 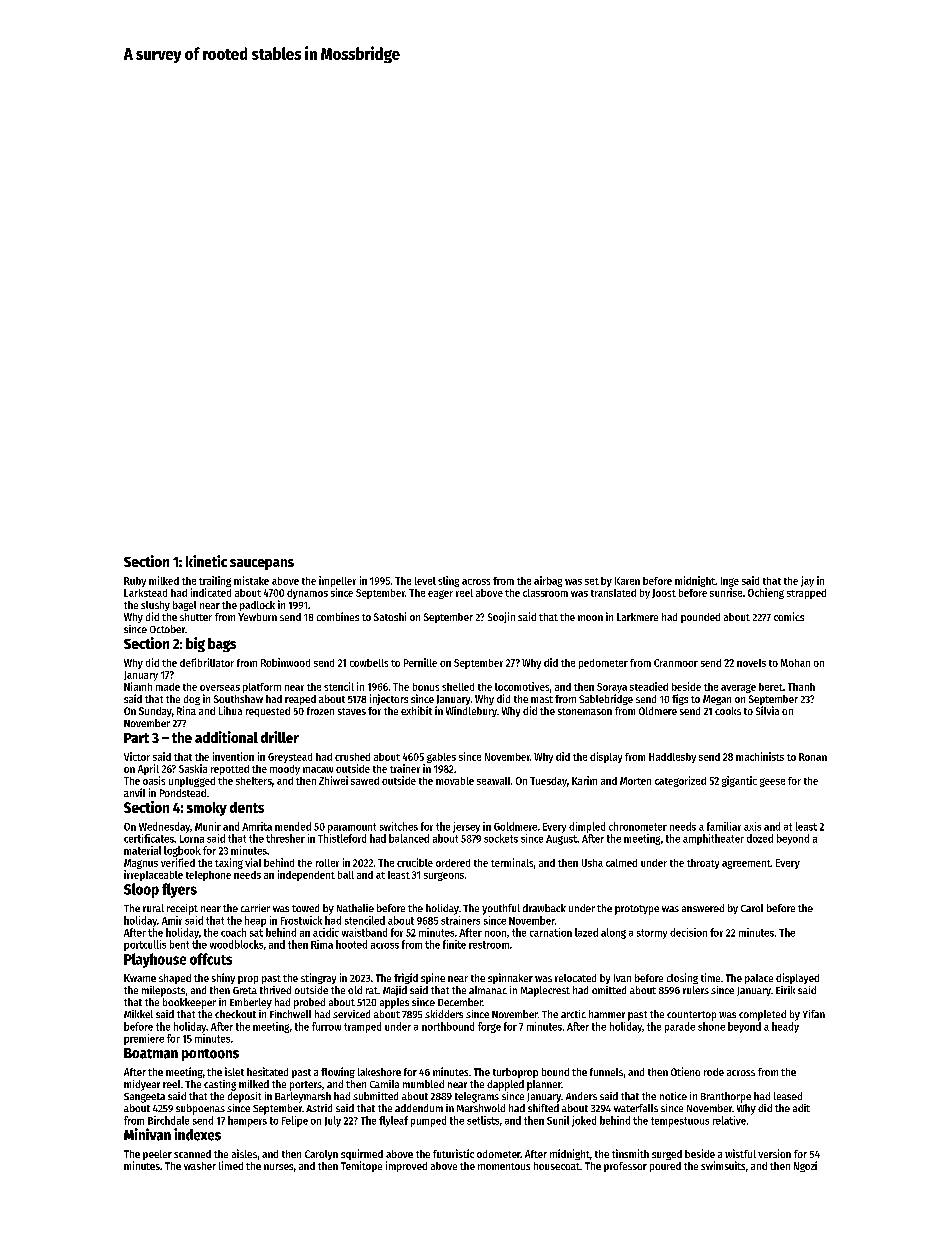 What do you see at coordinates (772, 782) in the image?
I see `geese` at bounding box center [772, 782].
